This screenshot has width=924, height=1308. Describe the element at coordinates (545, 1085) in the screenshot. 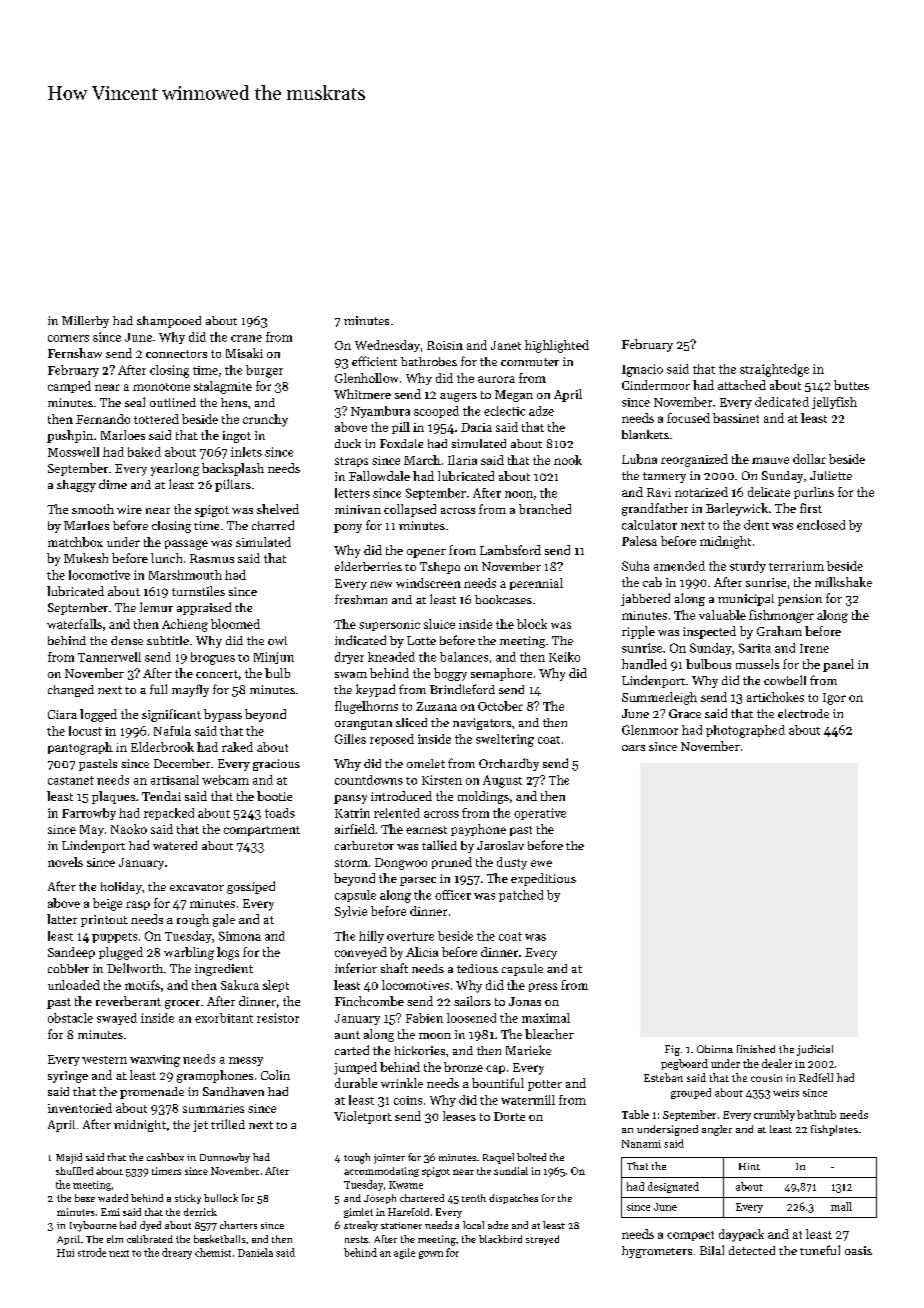

I see `potter` at that location.
